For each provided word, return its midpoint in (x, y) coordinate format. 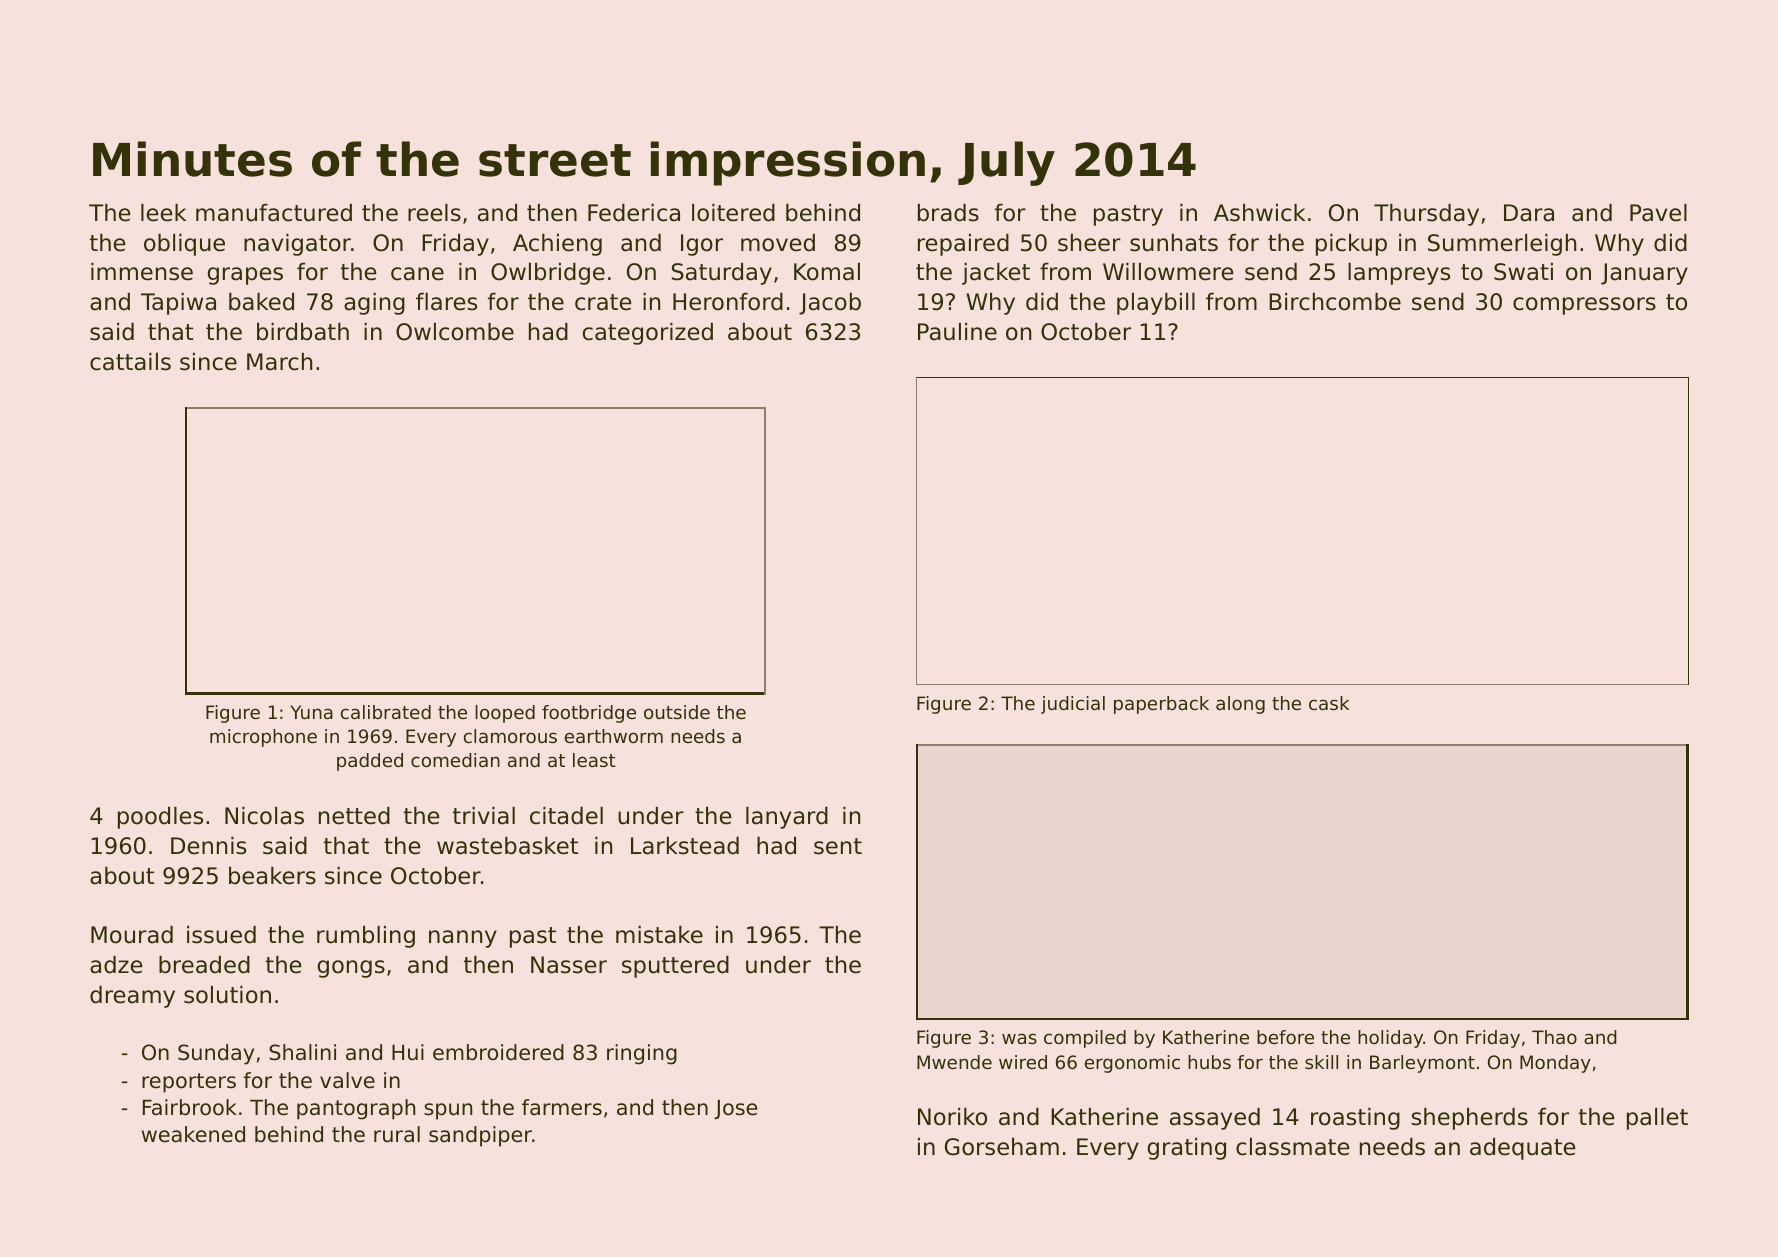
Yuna (311, 712)
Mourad (132, 935)
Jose (735, 1109)
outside (677, 712)
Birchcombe (1335, 302)
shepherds (1469, 1119)
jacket (996, 274)
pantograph (356, 1109)
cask (1329, 703)
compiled (1085, 1039)
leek (163, 213)
